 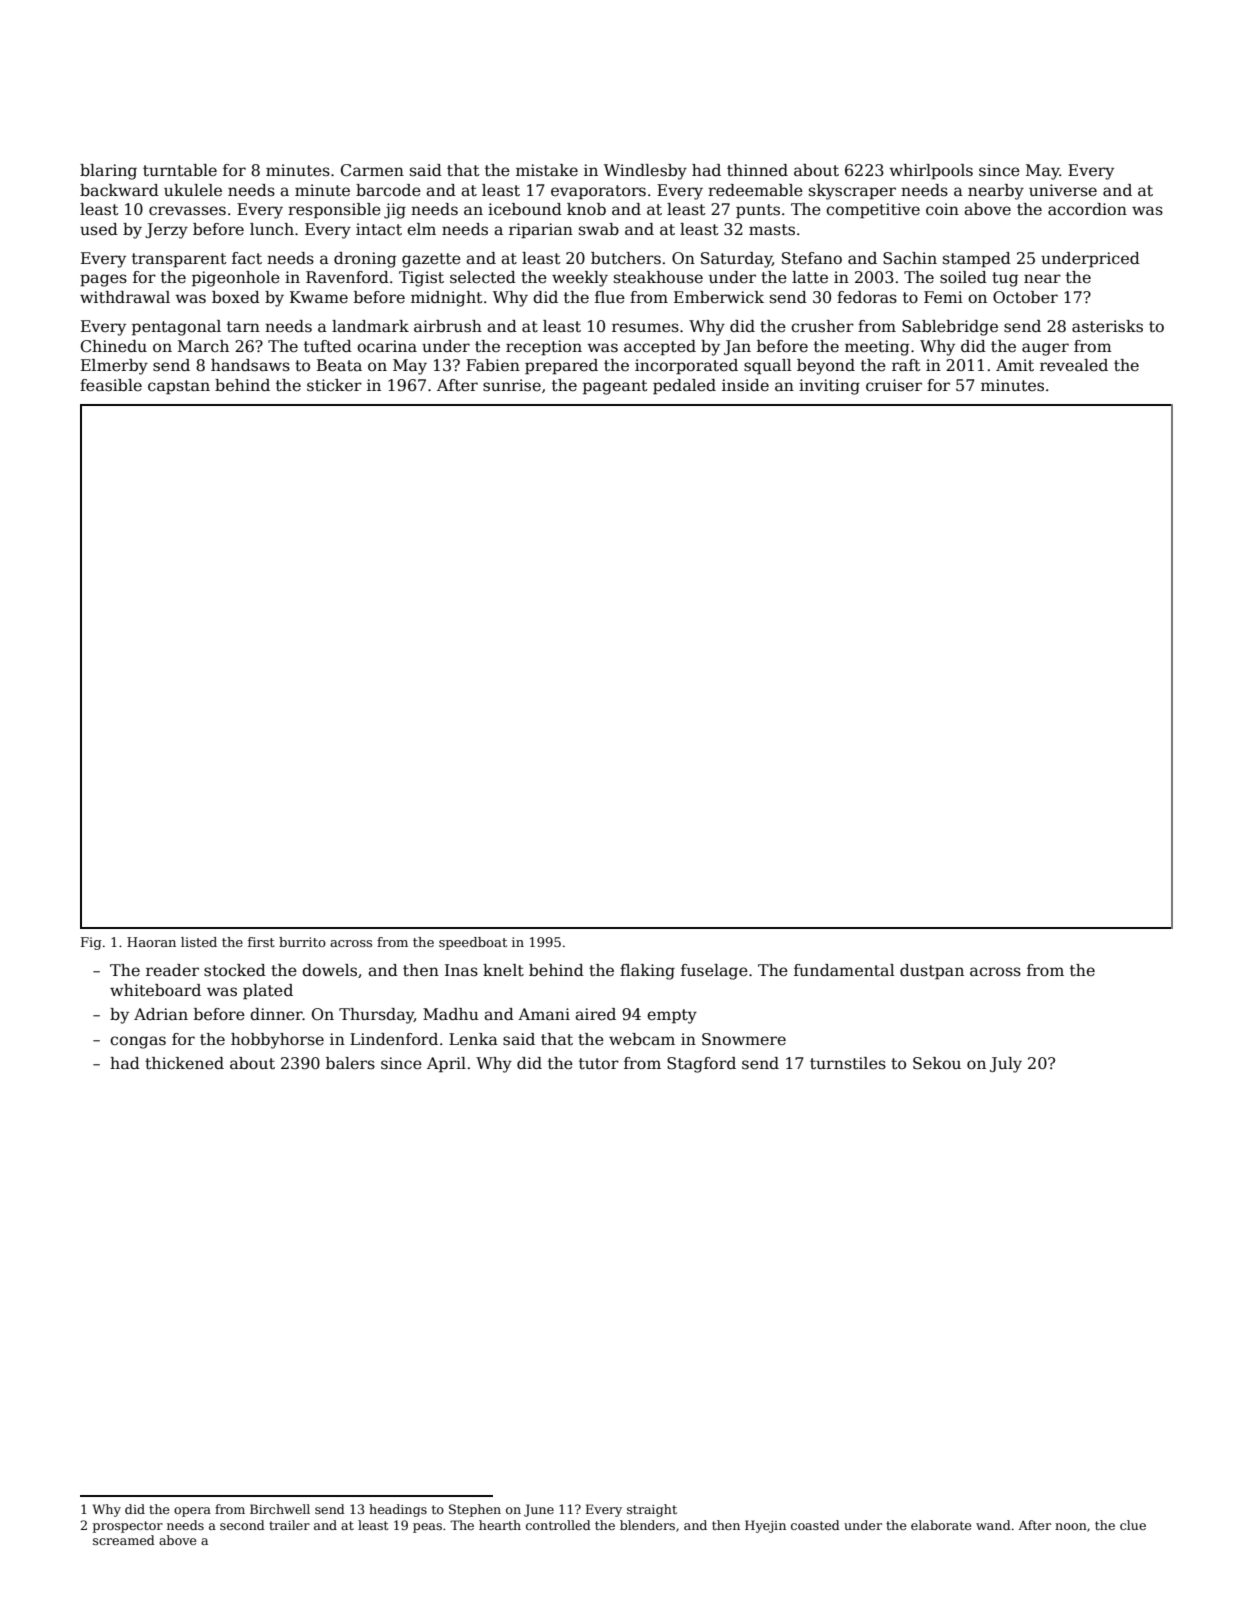 I want to click on turntable, so click(x=180, y=170).
